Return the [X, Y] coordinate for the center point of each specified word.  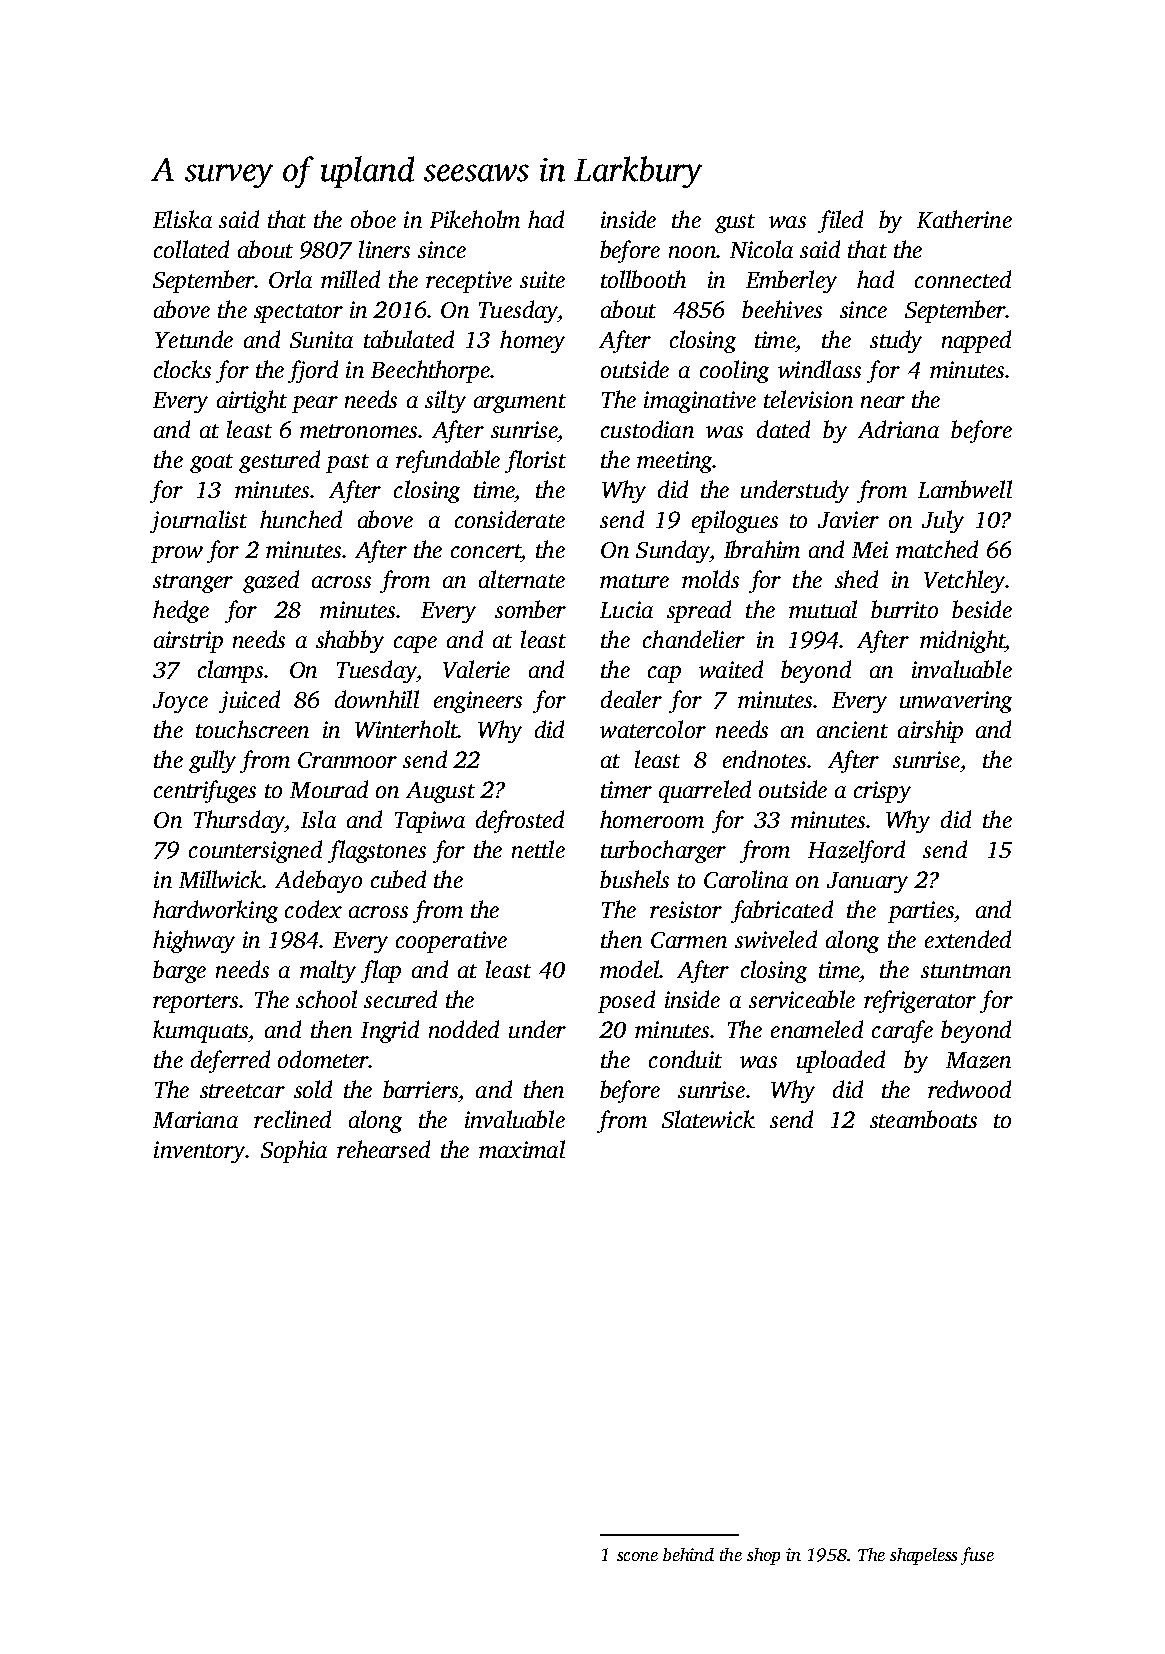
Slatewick [708, 1119]
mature [634, 581]
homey [532, 341]
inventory [200, 1152]
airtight [252, 401]
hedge [181, 611]
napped [976, 341]
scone [637, 1556]
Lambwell [965, 489]
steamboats [923, 1119]
